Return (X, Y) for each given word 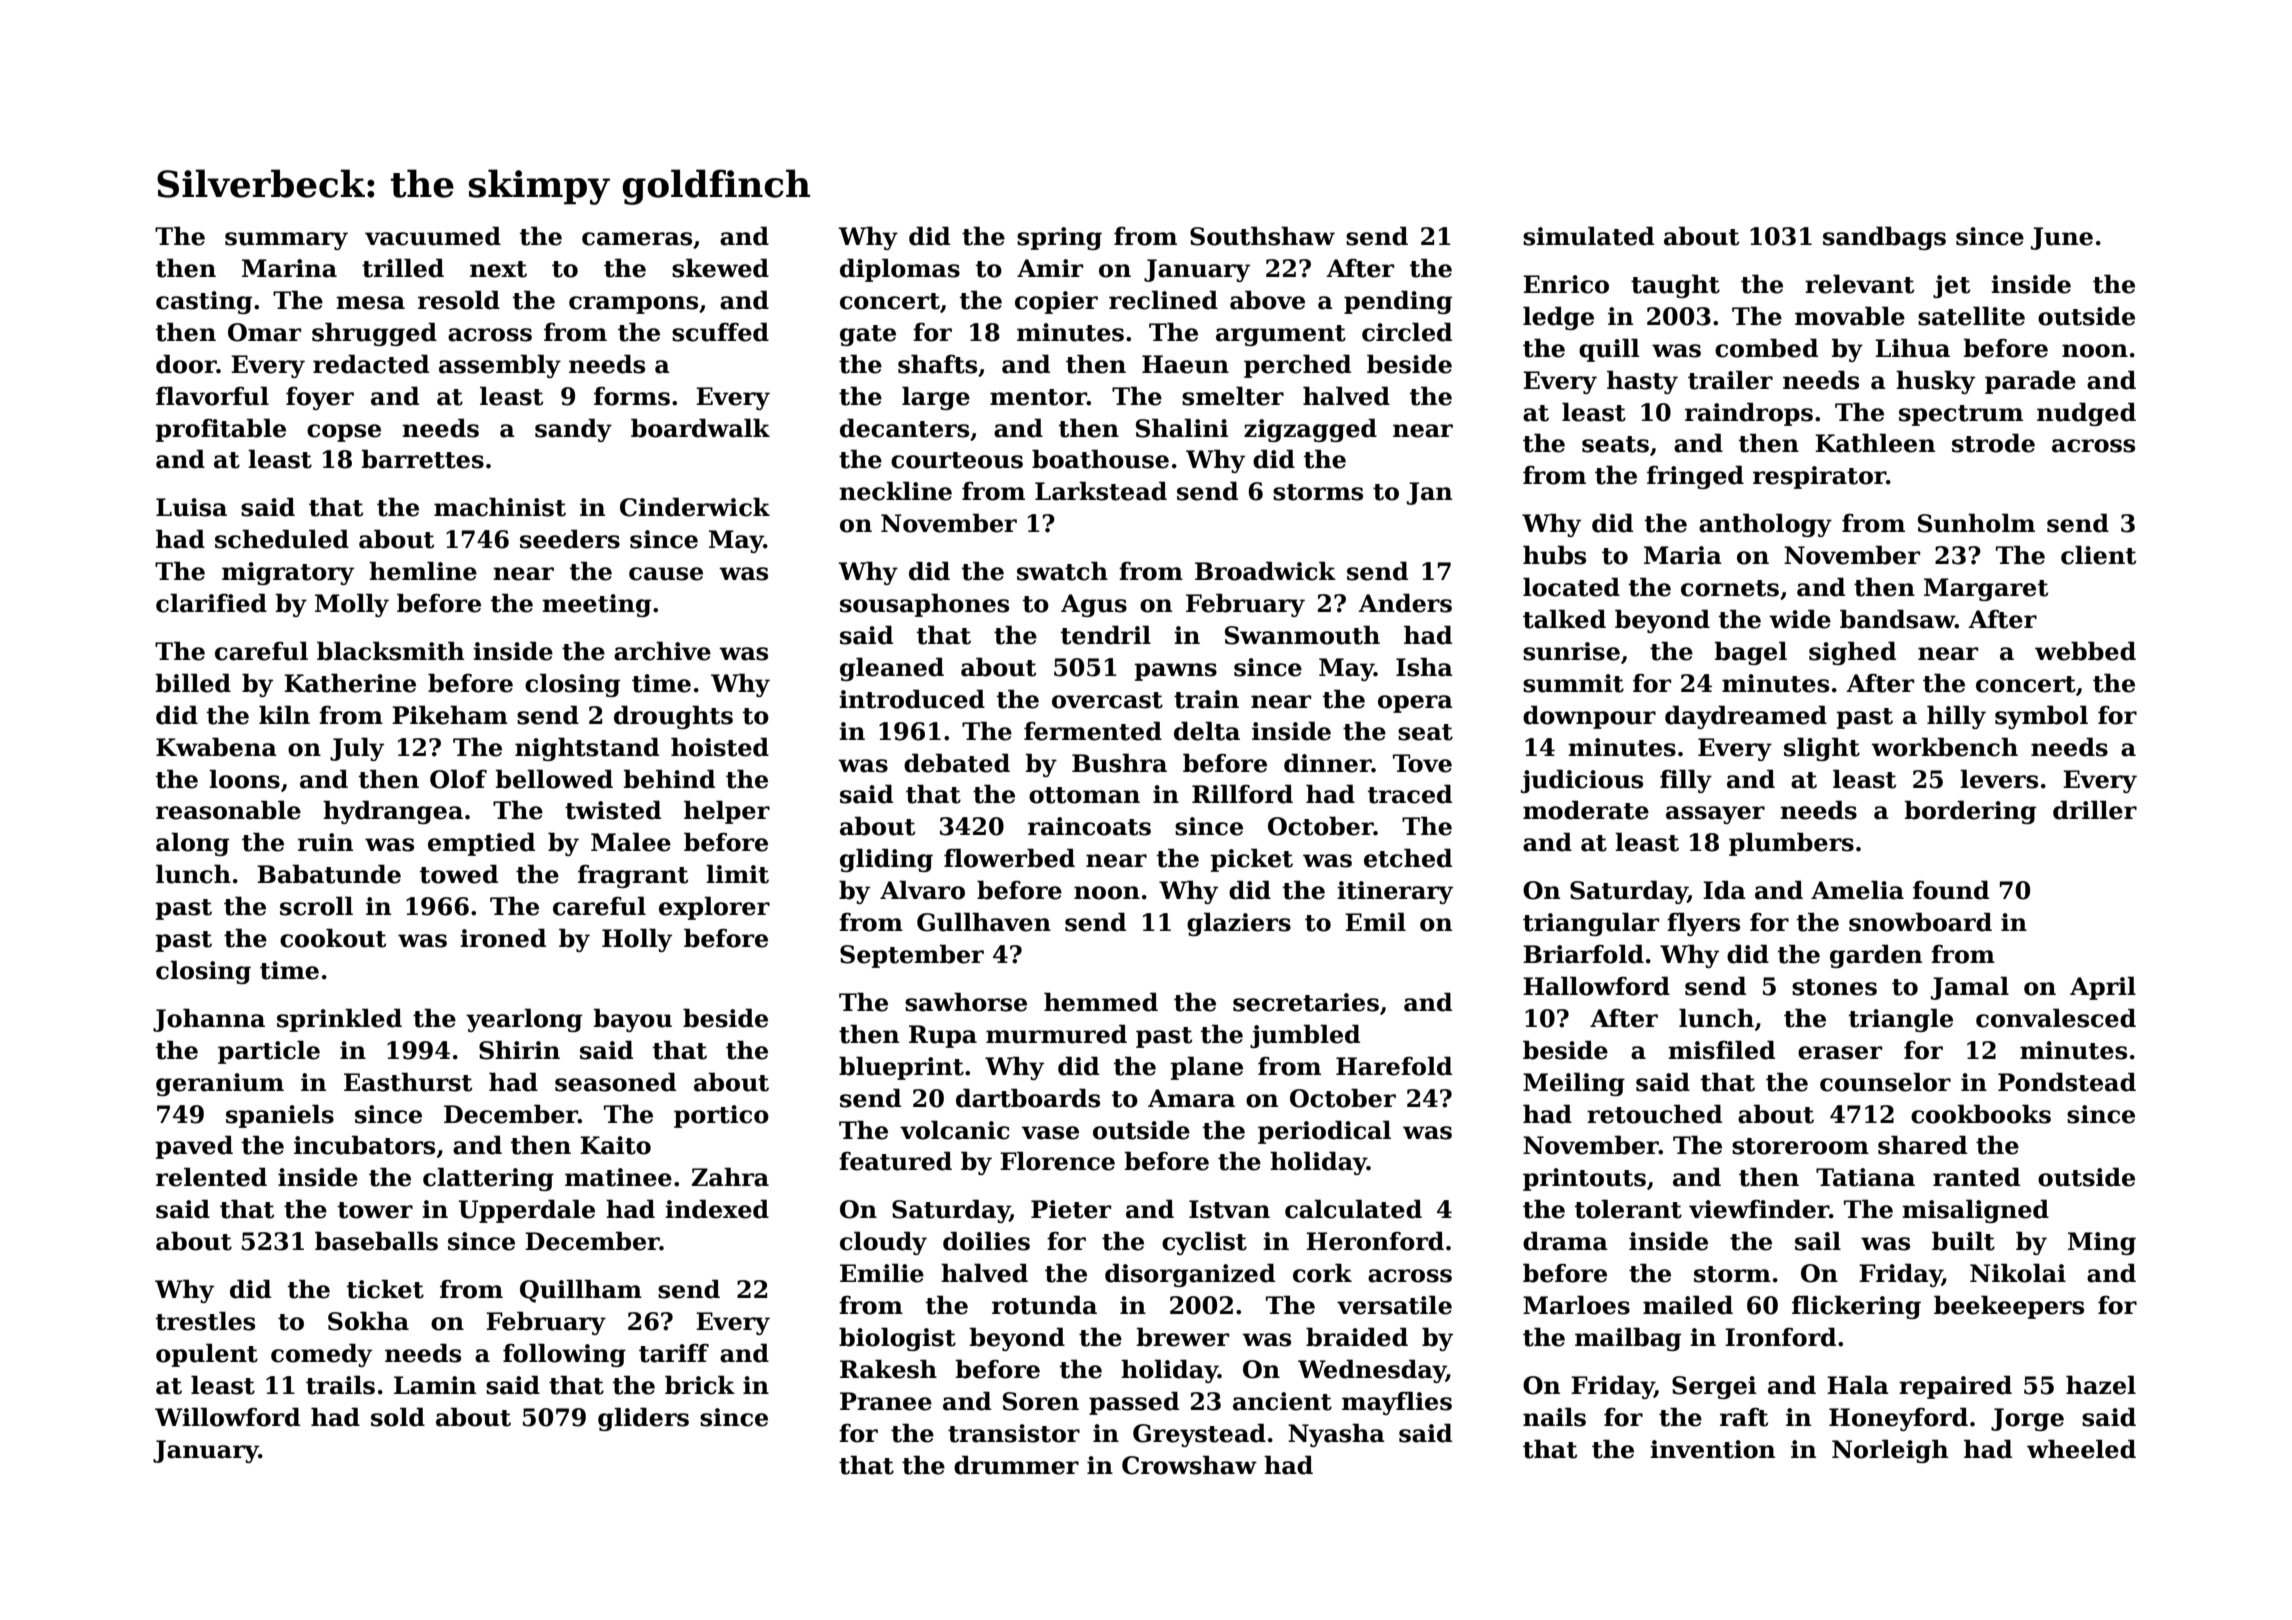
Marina (289, 268)
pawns (1176, 672)
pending (1398, 302)
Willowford (227, 1417)
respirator (1820, 477)
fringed (1695, 477)
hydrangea (393, 812)
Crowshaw (1189, 1465)
